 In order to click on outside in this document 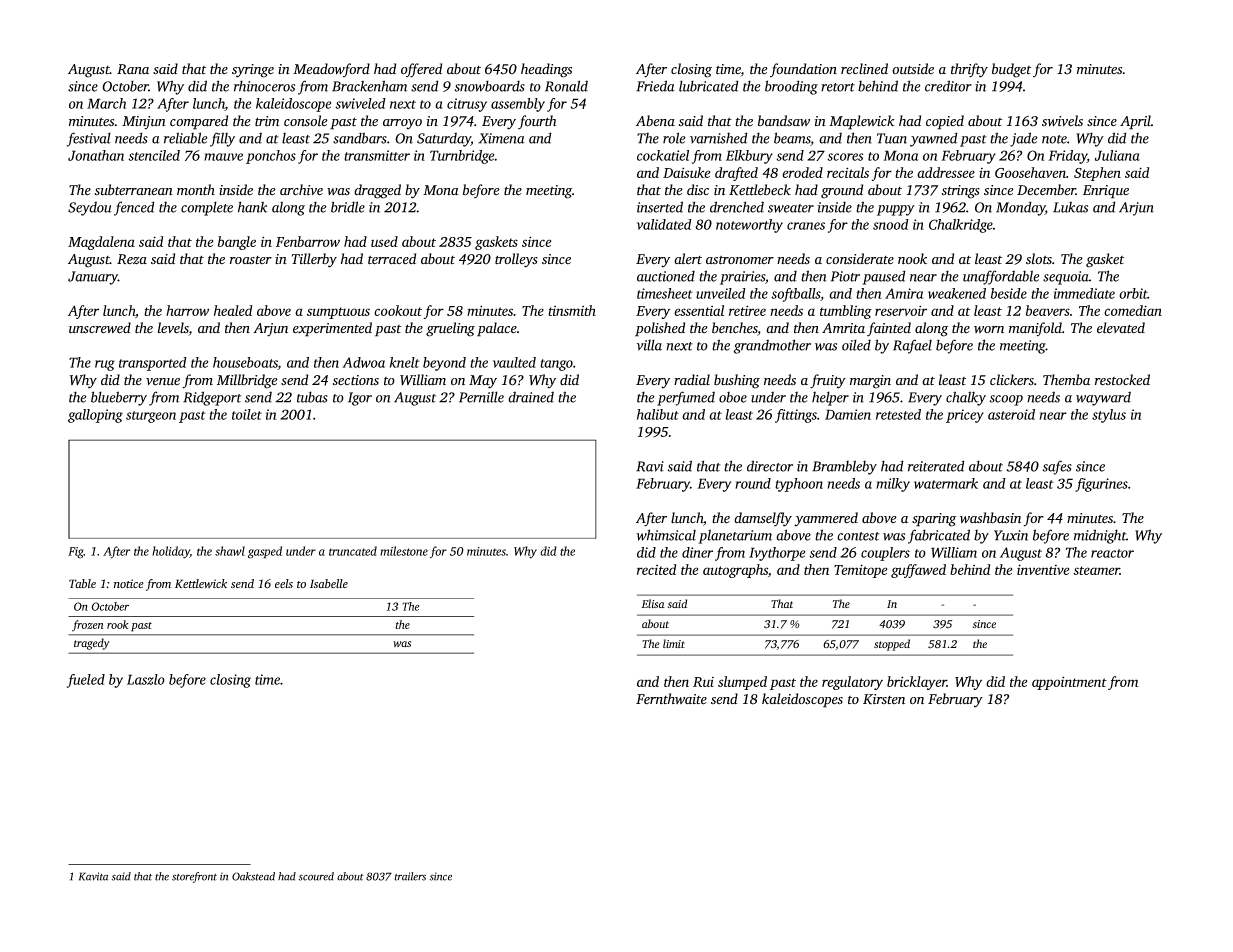, I will do `click(913, 69)`.
